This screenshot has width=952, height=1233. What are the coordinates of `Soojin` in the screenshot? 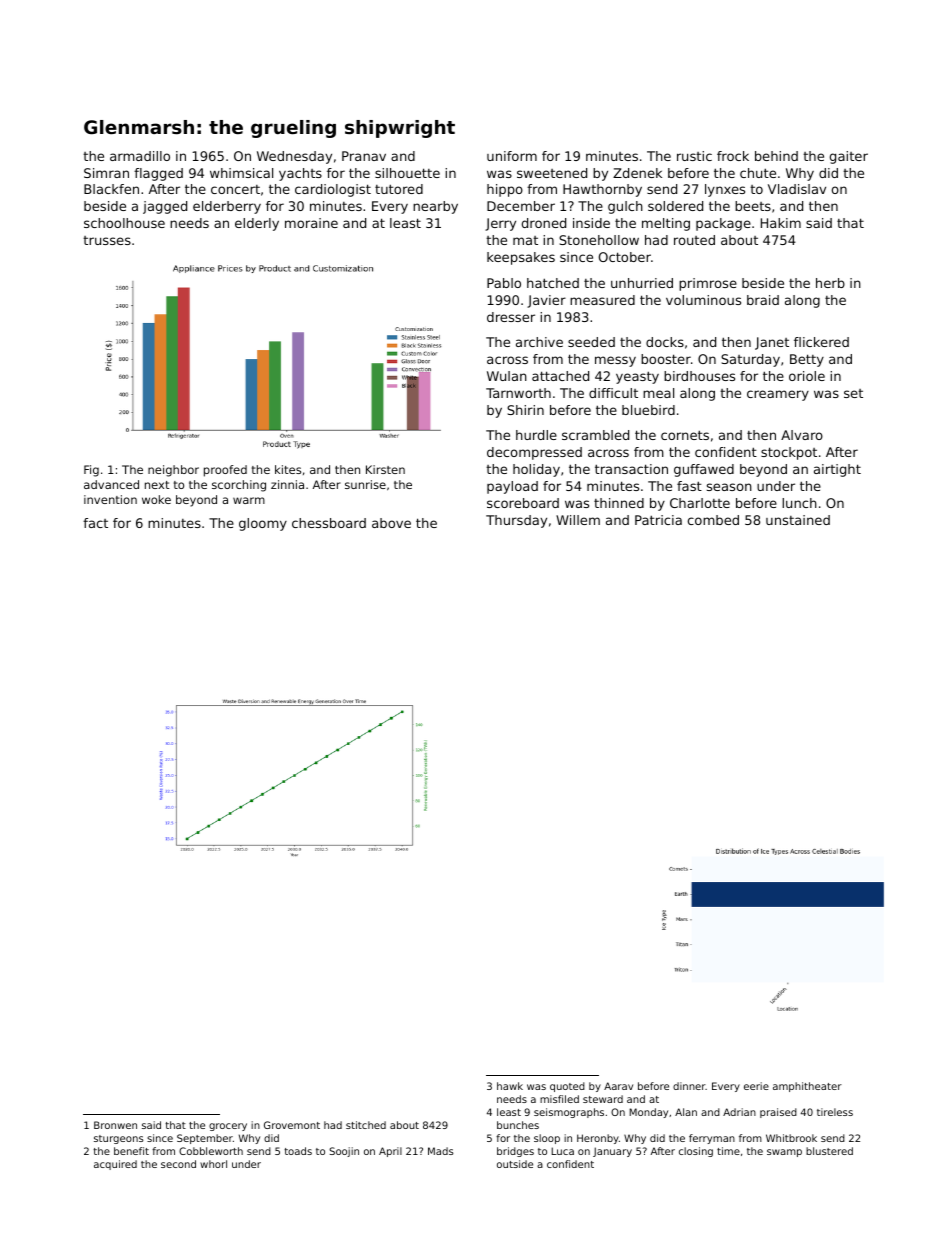 It's located at (344, 1152).
